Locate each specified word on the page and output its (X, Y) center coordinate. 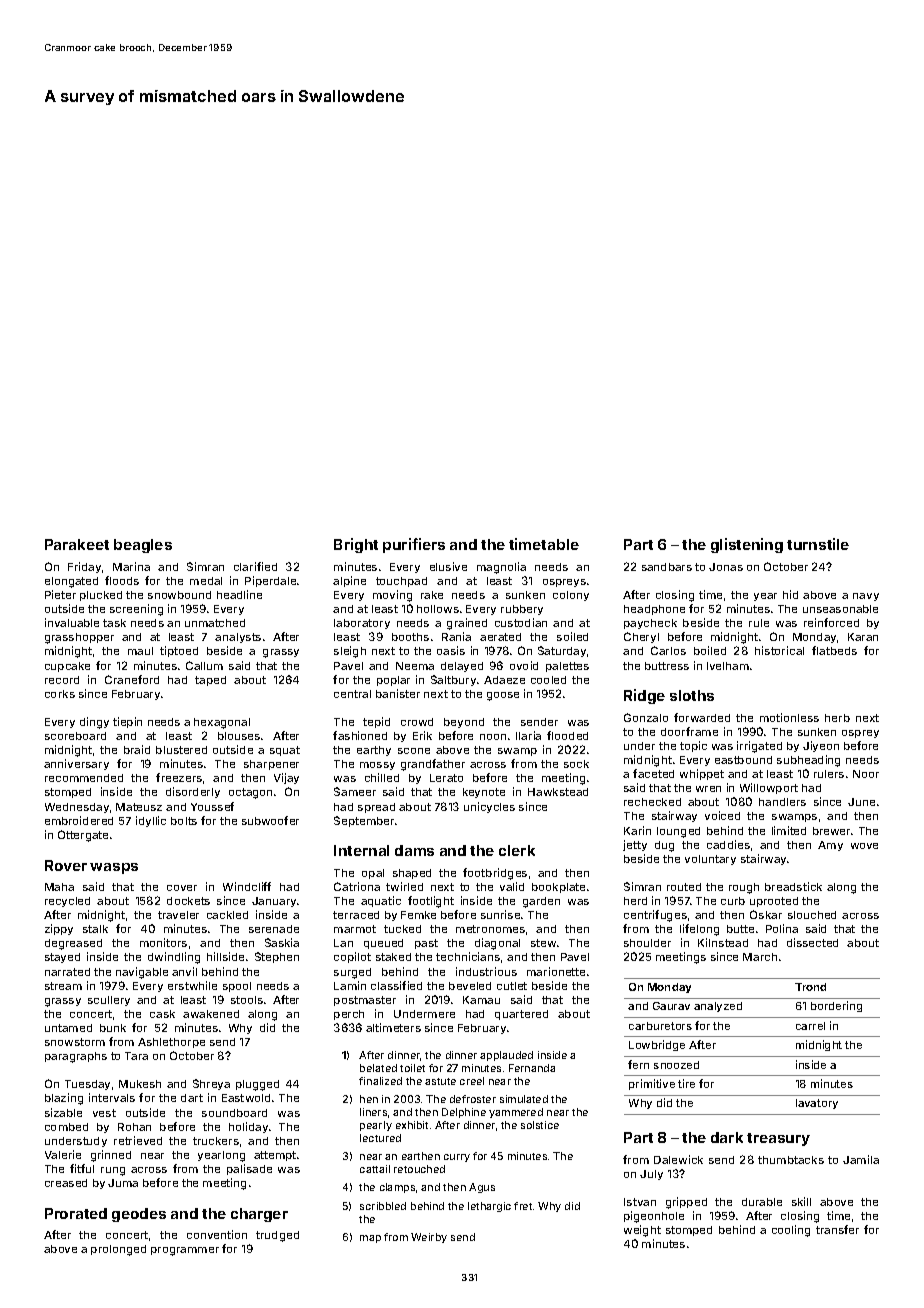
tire (686, 1083)
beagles (143, 546)
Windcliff (247, 886)
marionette (556, 971)
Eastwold (246, 1098)
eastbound (743, 760)
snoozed (676, 1065)
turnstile (818, 544)
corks (60, 694)
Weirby (429, 1238)
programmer (185, 1251)
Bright (356, 545)
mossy (377, 766)
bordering (836, 1006)
